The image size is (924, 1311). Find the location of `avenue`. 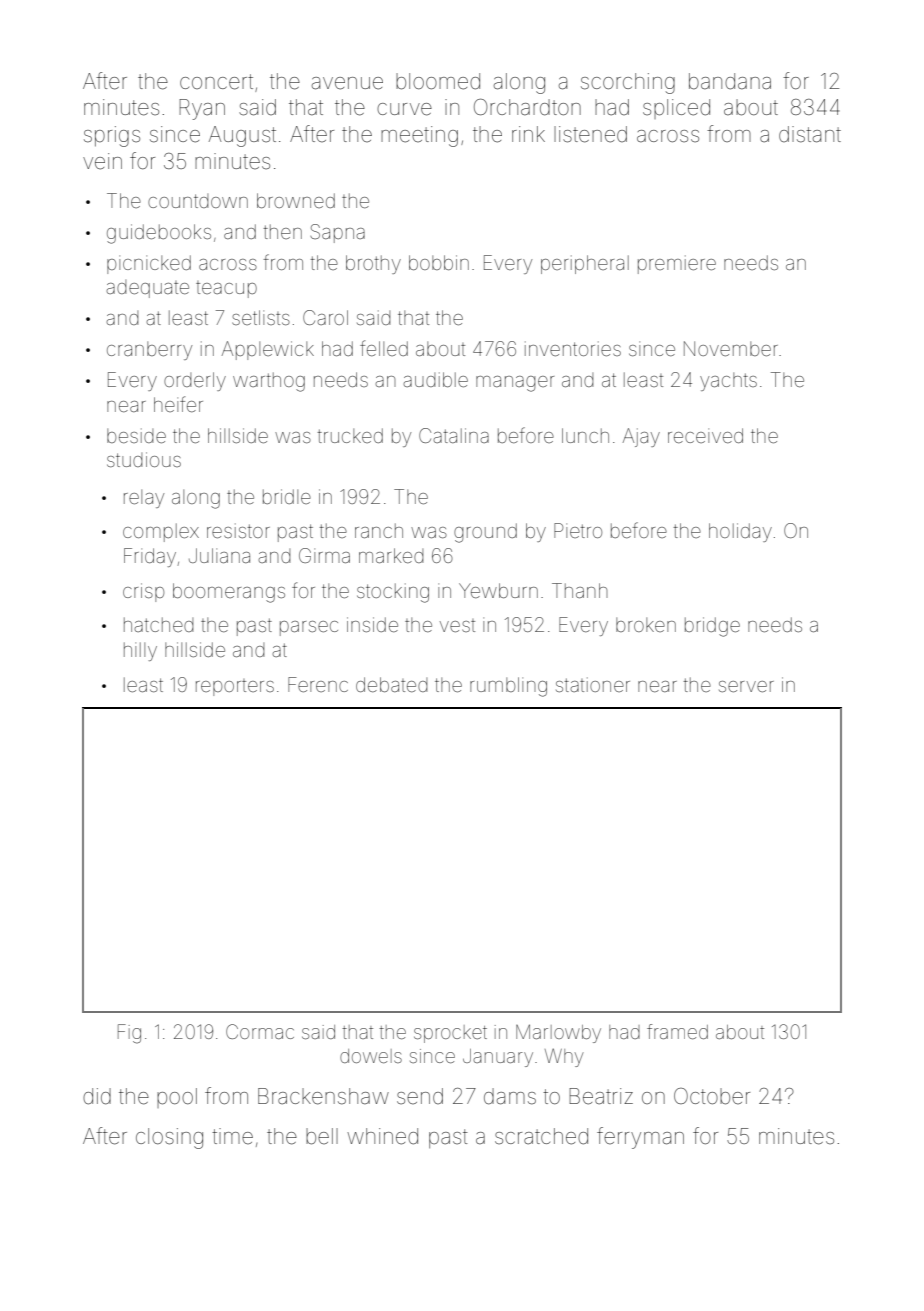

avenue is located at coordinates (347, 83).
